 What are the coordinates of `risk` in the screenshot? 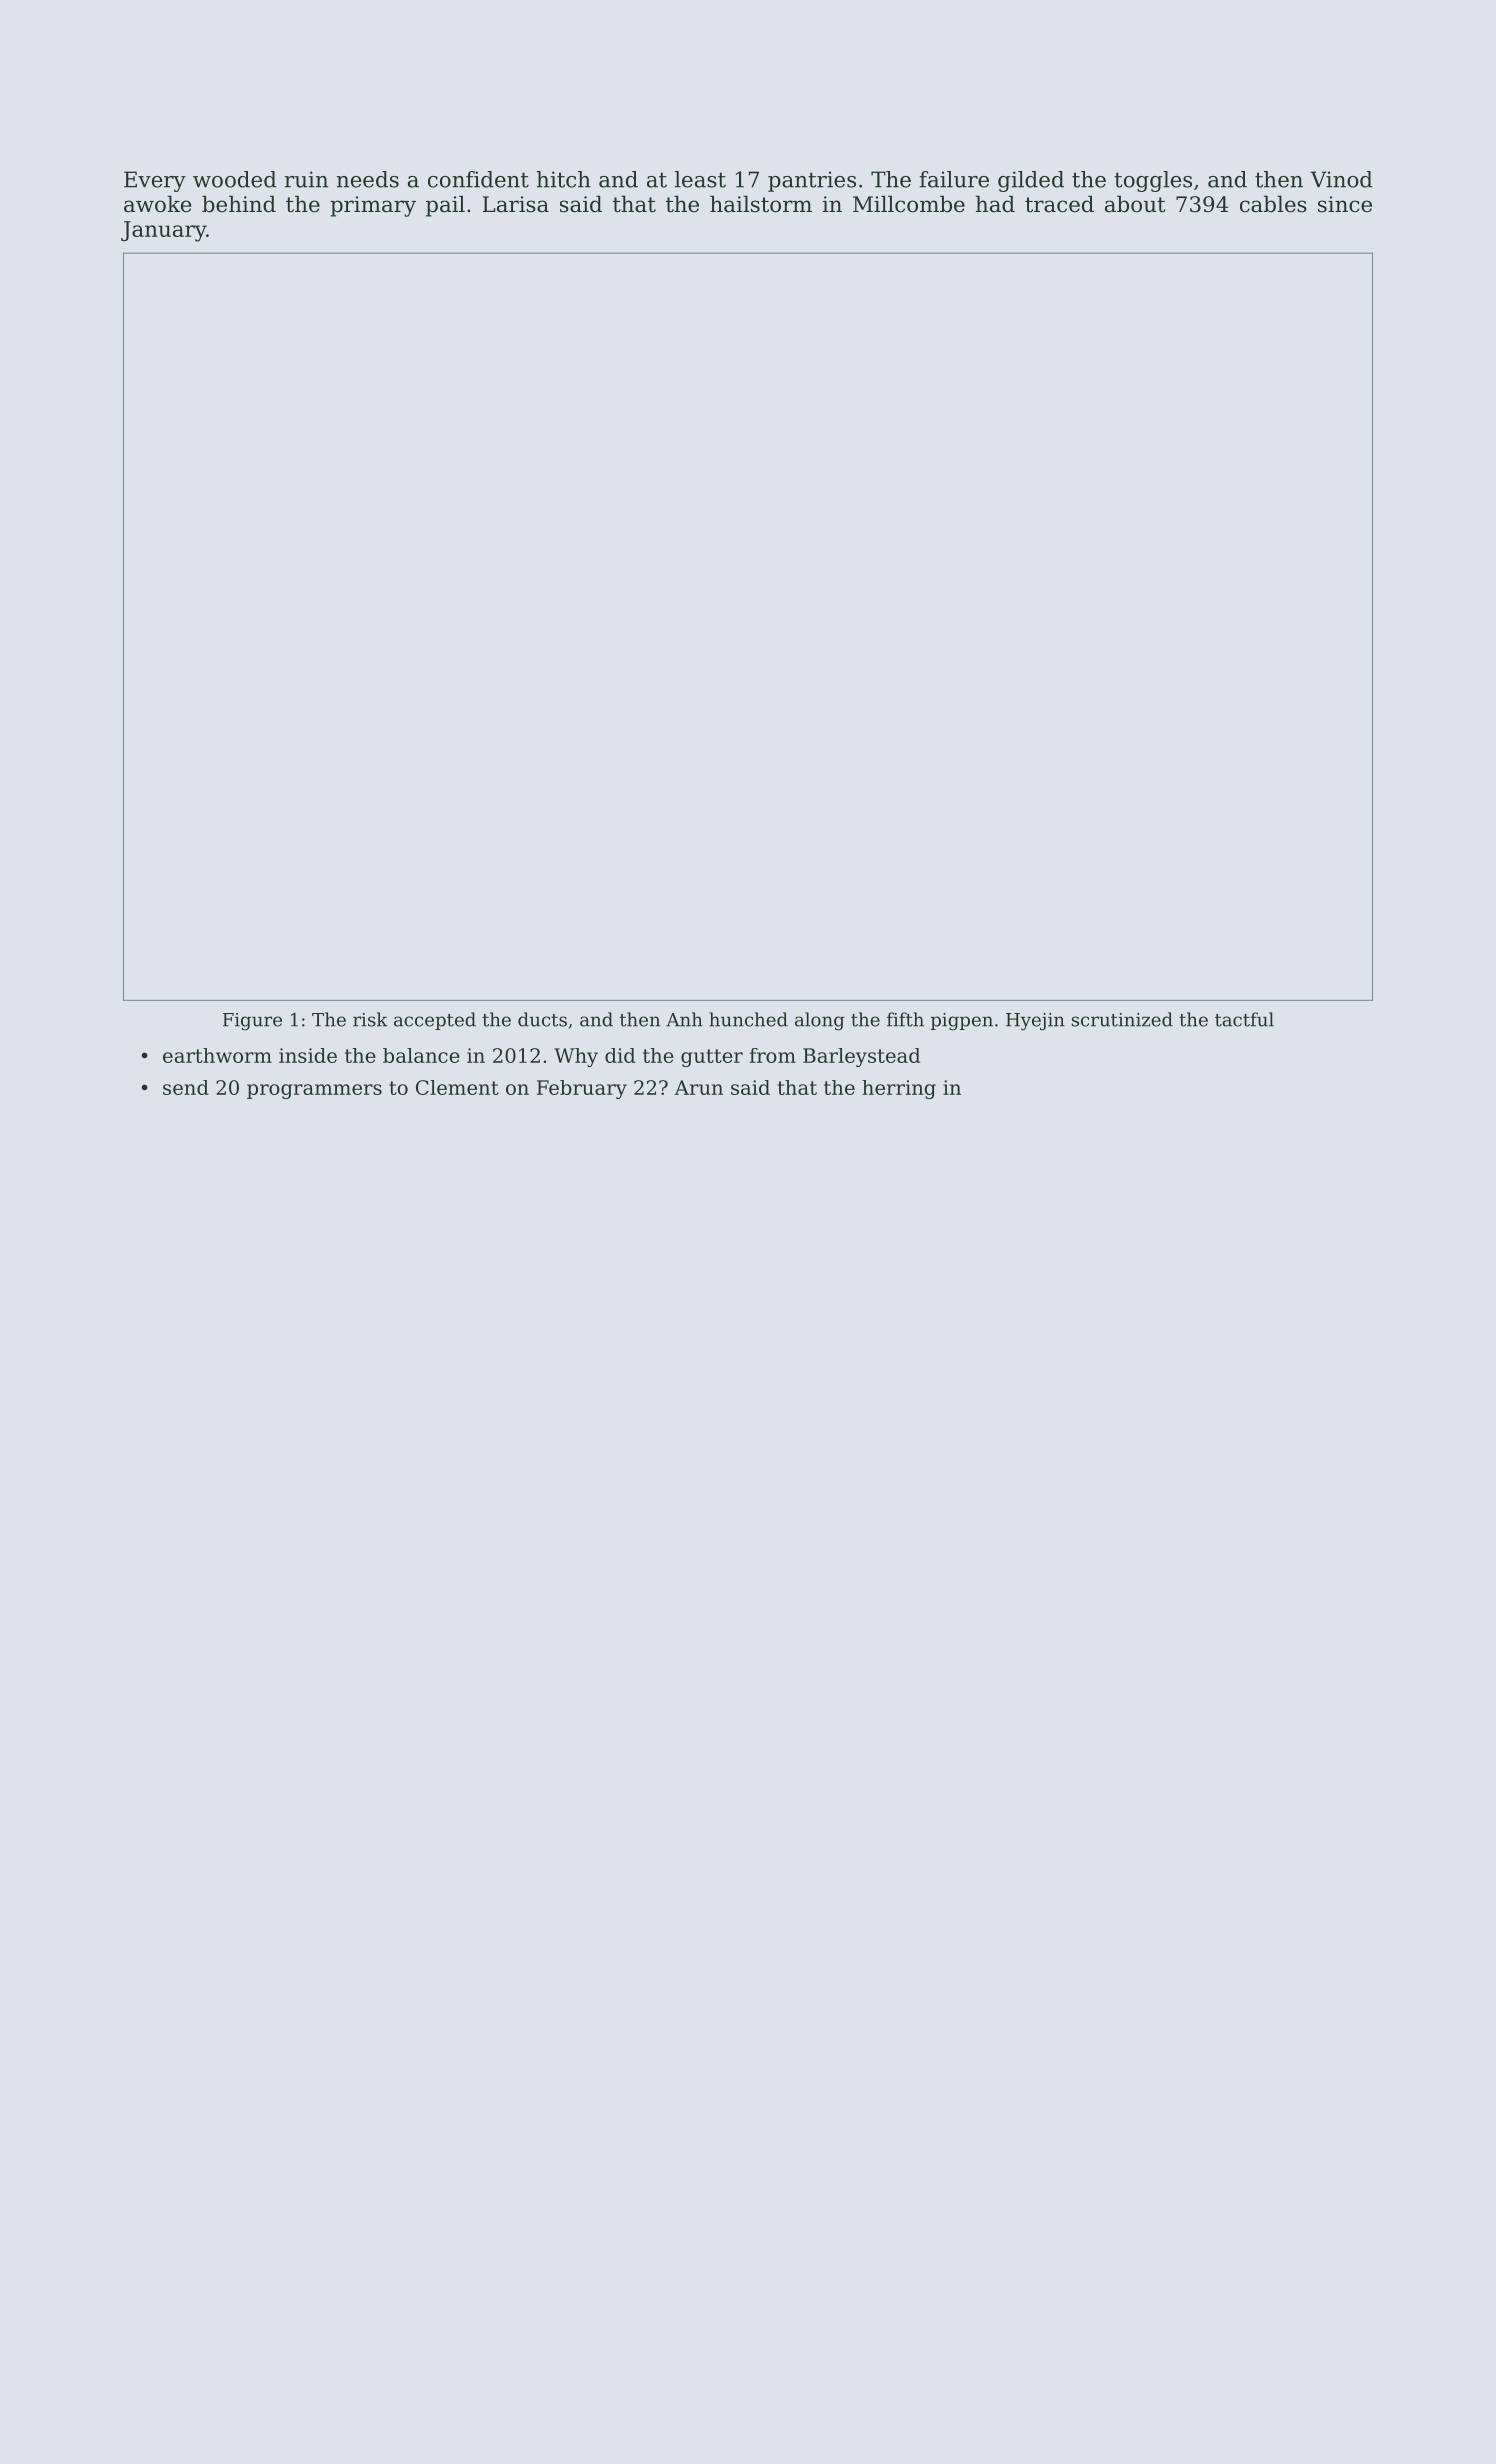 It's located at (370, 1019).
